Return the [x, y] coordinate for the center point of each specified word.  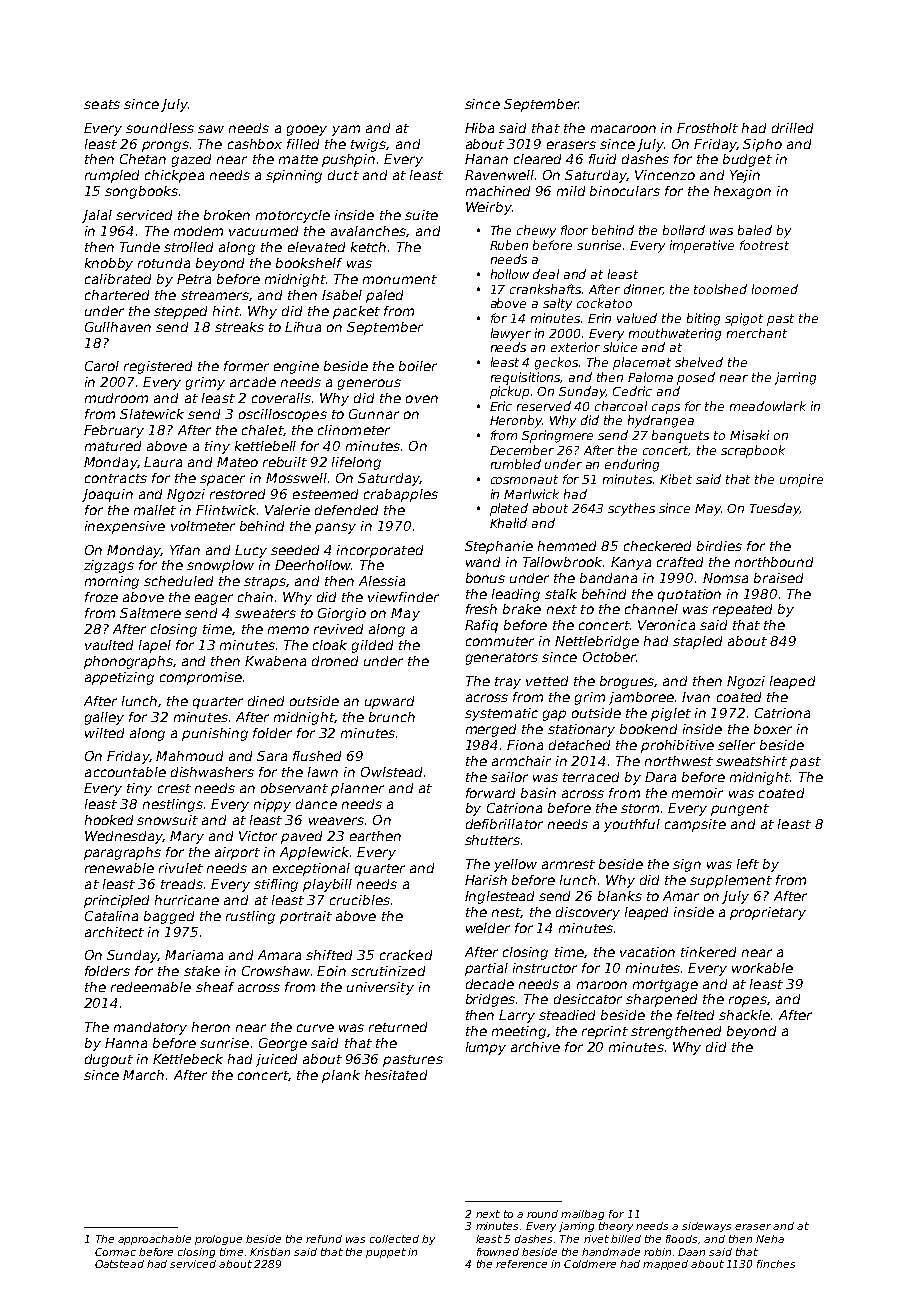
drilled [792, 128]
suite [421, 215]
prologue [218, 1240]
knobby [109, 264]
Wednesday [124, 837]
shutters [492, 840]
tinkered [708, 952]
